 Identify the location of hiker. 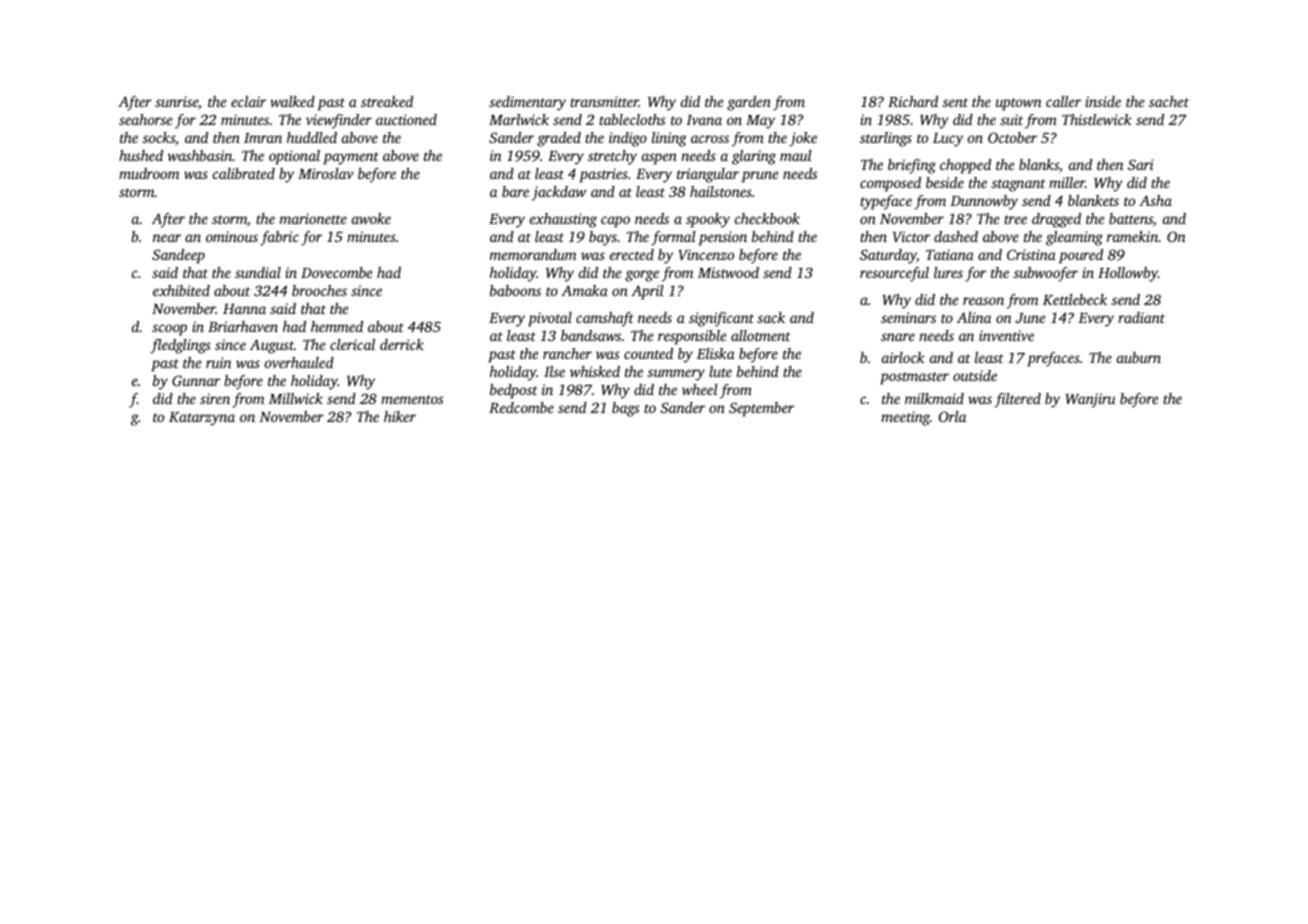
(400, 416).
